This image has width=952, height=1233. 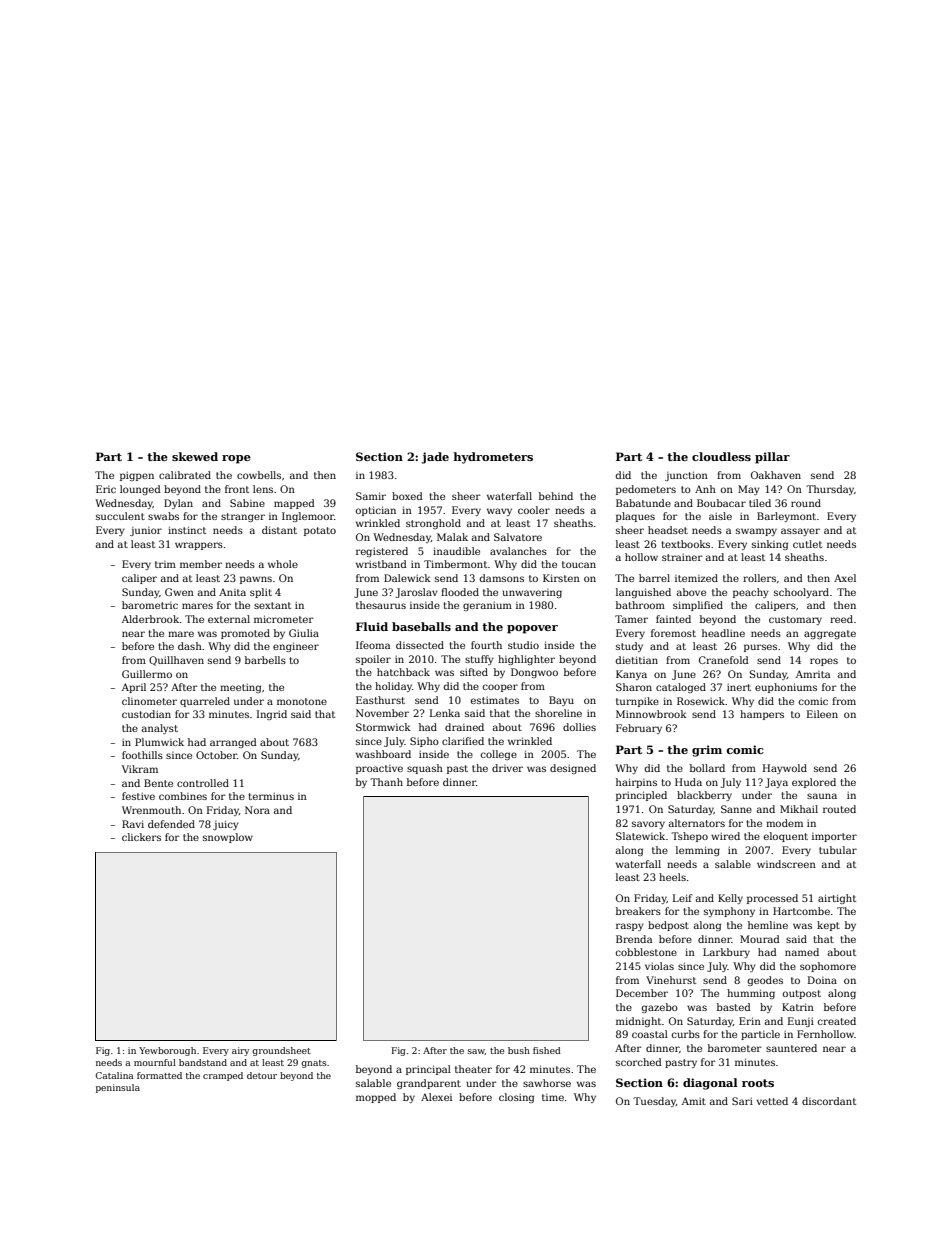 What do you see at coordinates (721, 456) in the image?
I see `cloudless` at bounding box center [721, 456].
